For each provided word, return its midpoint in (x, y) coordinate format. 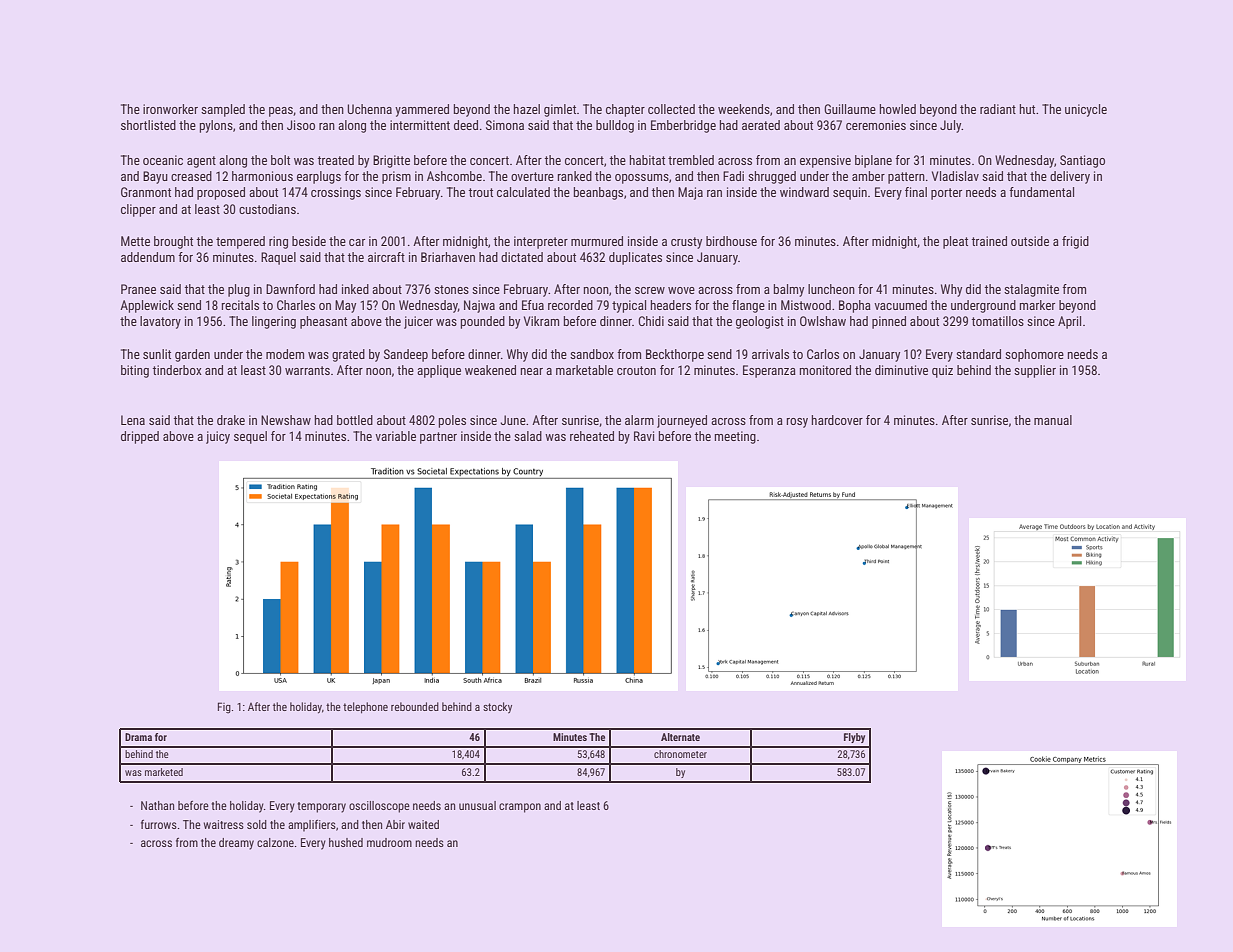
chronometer (680, 754)
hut (1027, 109)
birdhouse (731, 241)
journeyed (682, 421)
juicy (218, 437)
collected (671, 109)
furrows (159, 824)
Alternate (680, 737)
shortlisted (148, 125)
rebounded (415, 706)
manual (1053, 420)
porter (946, 194)
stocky (497, 708)
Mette (135, 241)
